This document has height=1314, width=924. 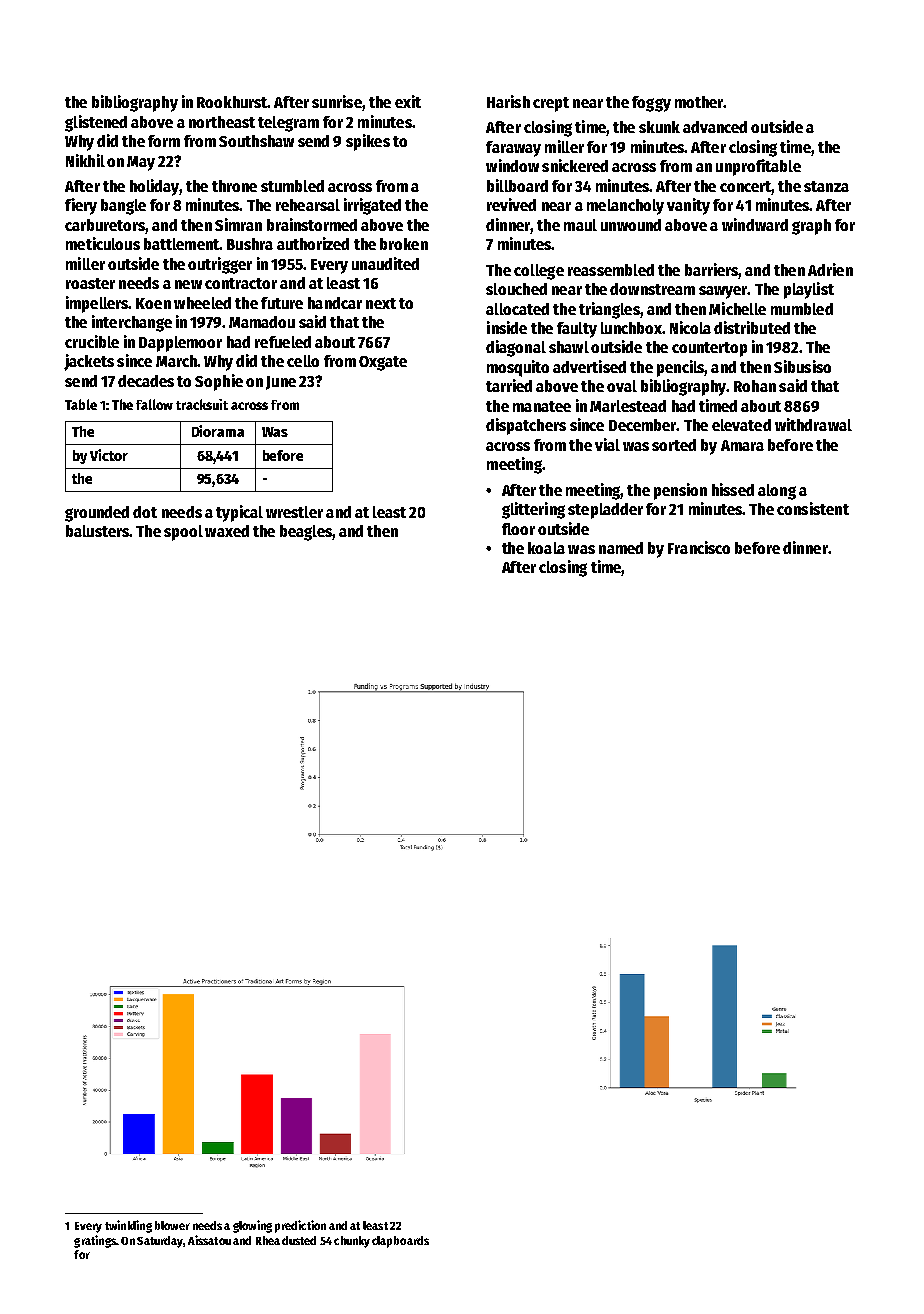 What do you see at coordinates (252, 1226) in the document?
I see `glowing` at bounding box center [252, 1226].
